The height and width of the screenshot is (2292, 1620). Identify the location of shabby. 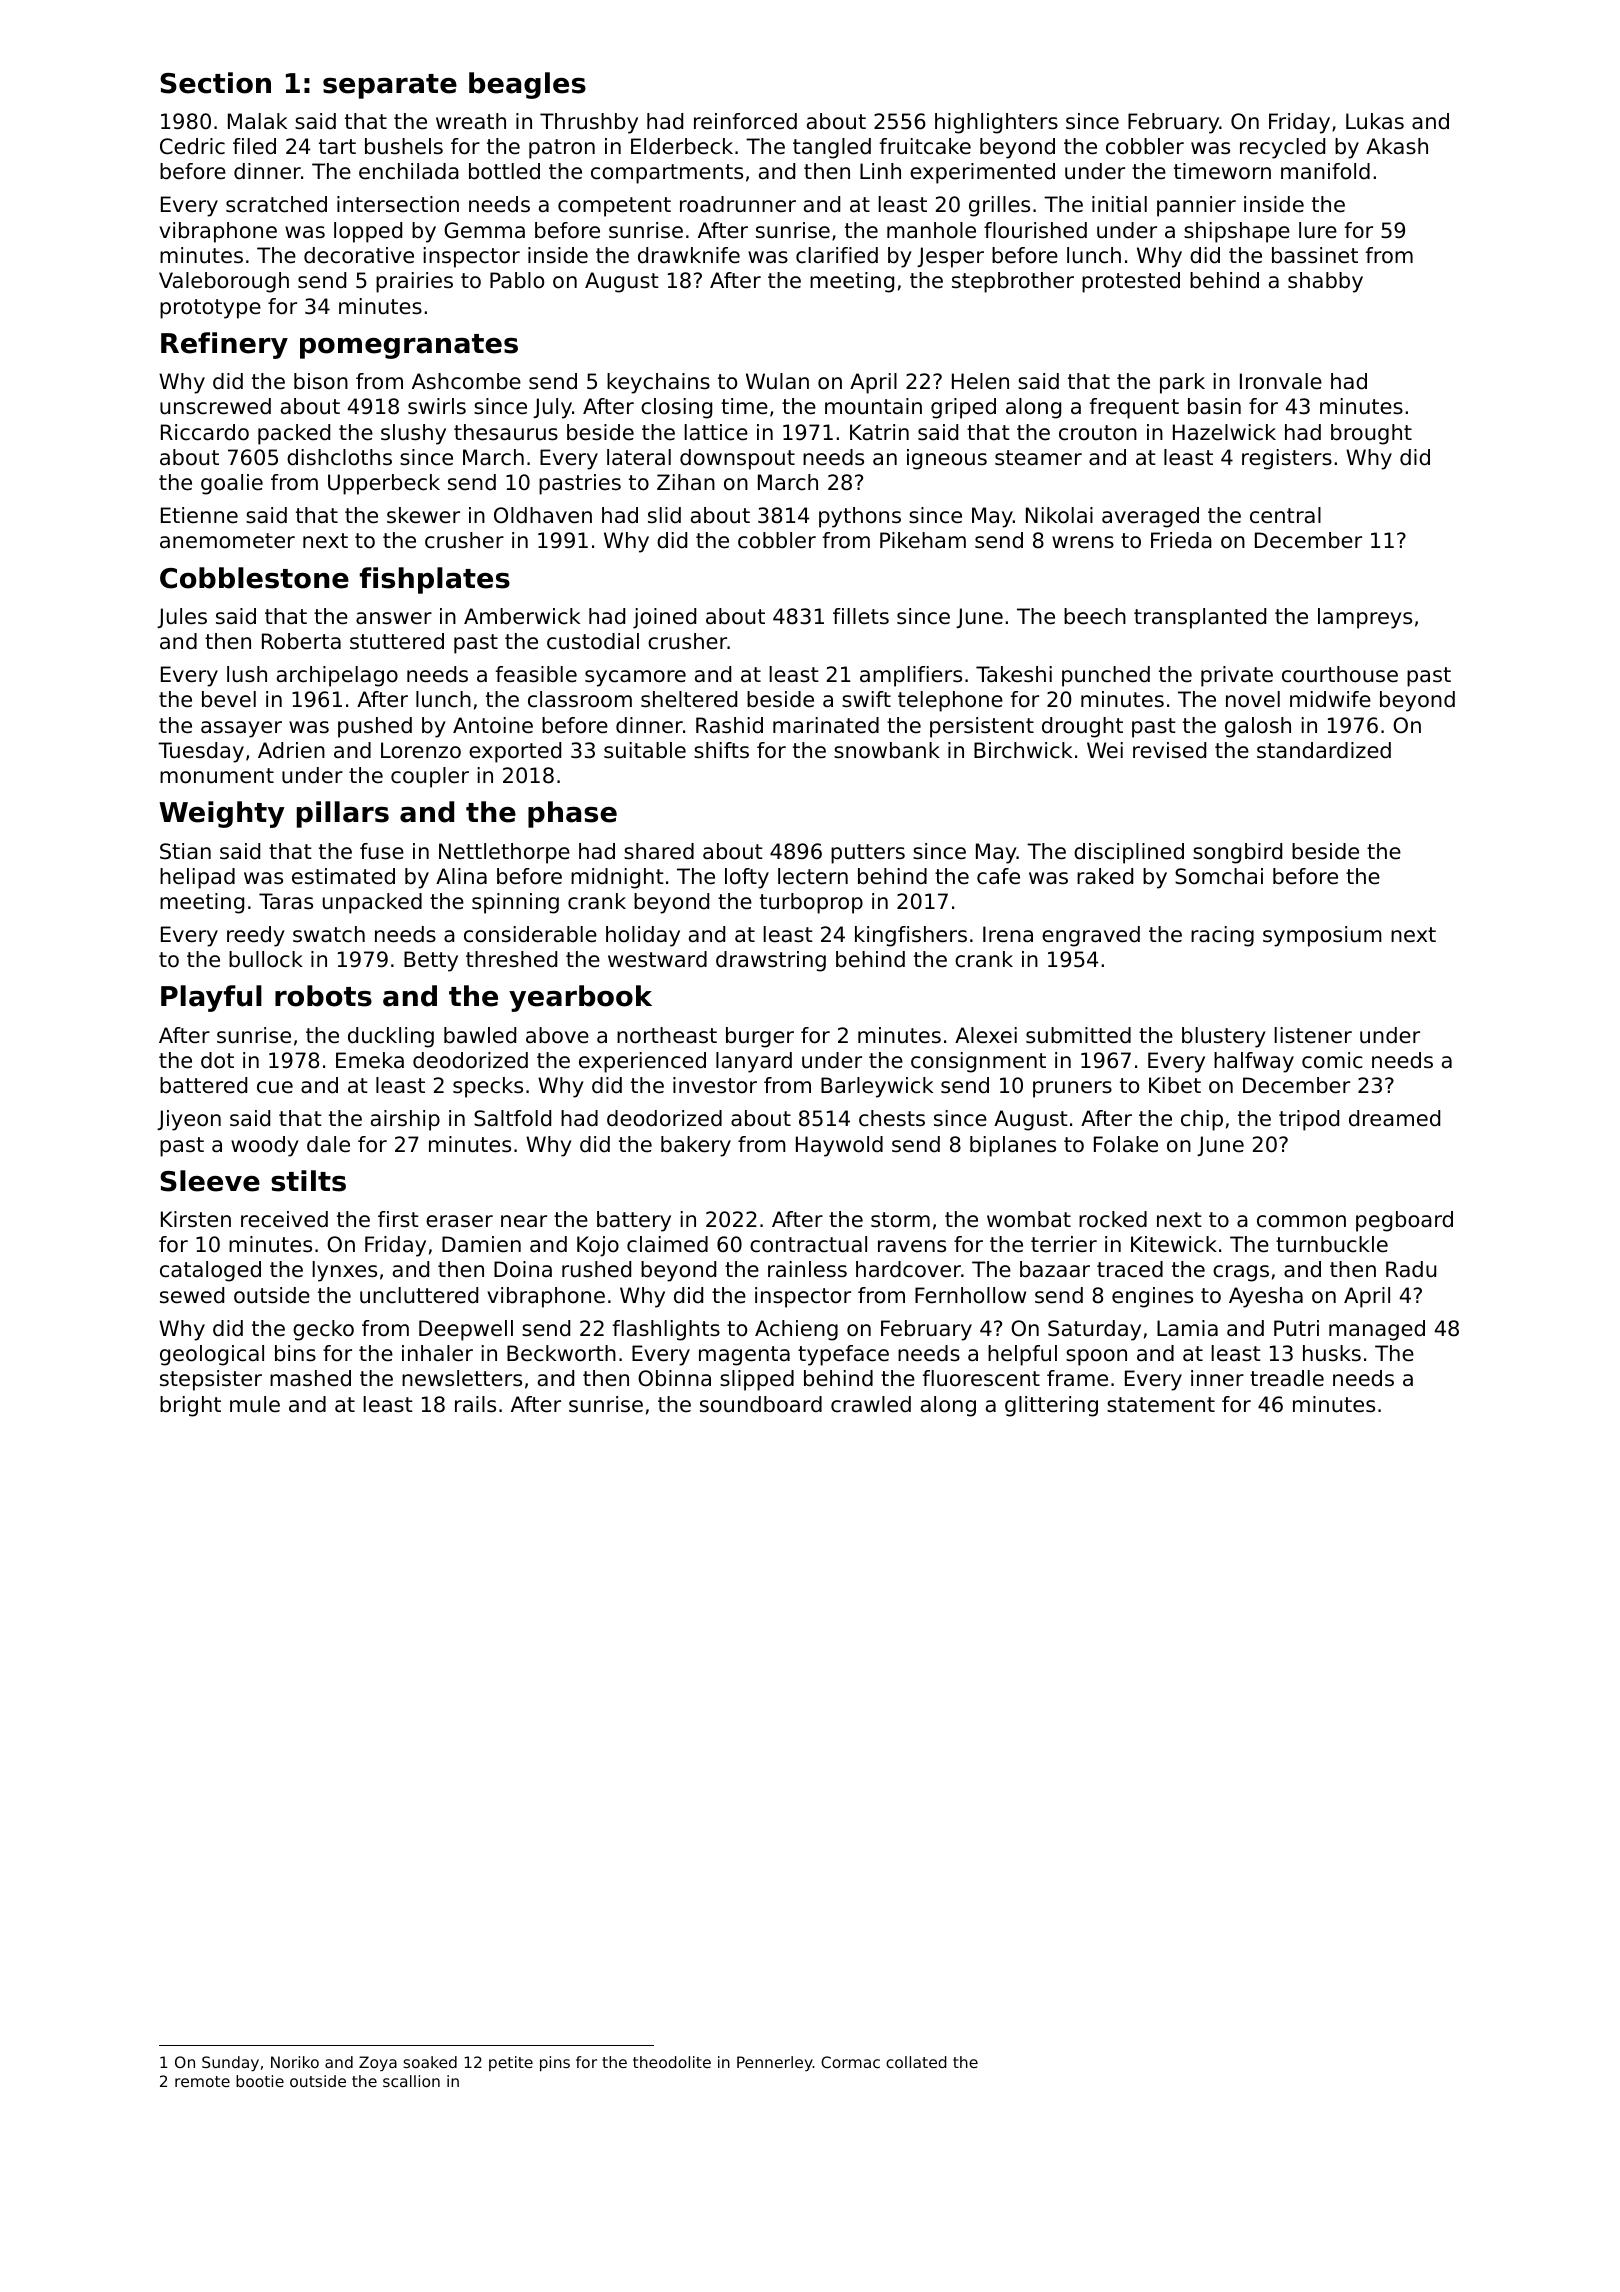
(1325, 282).
